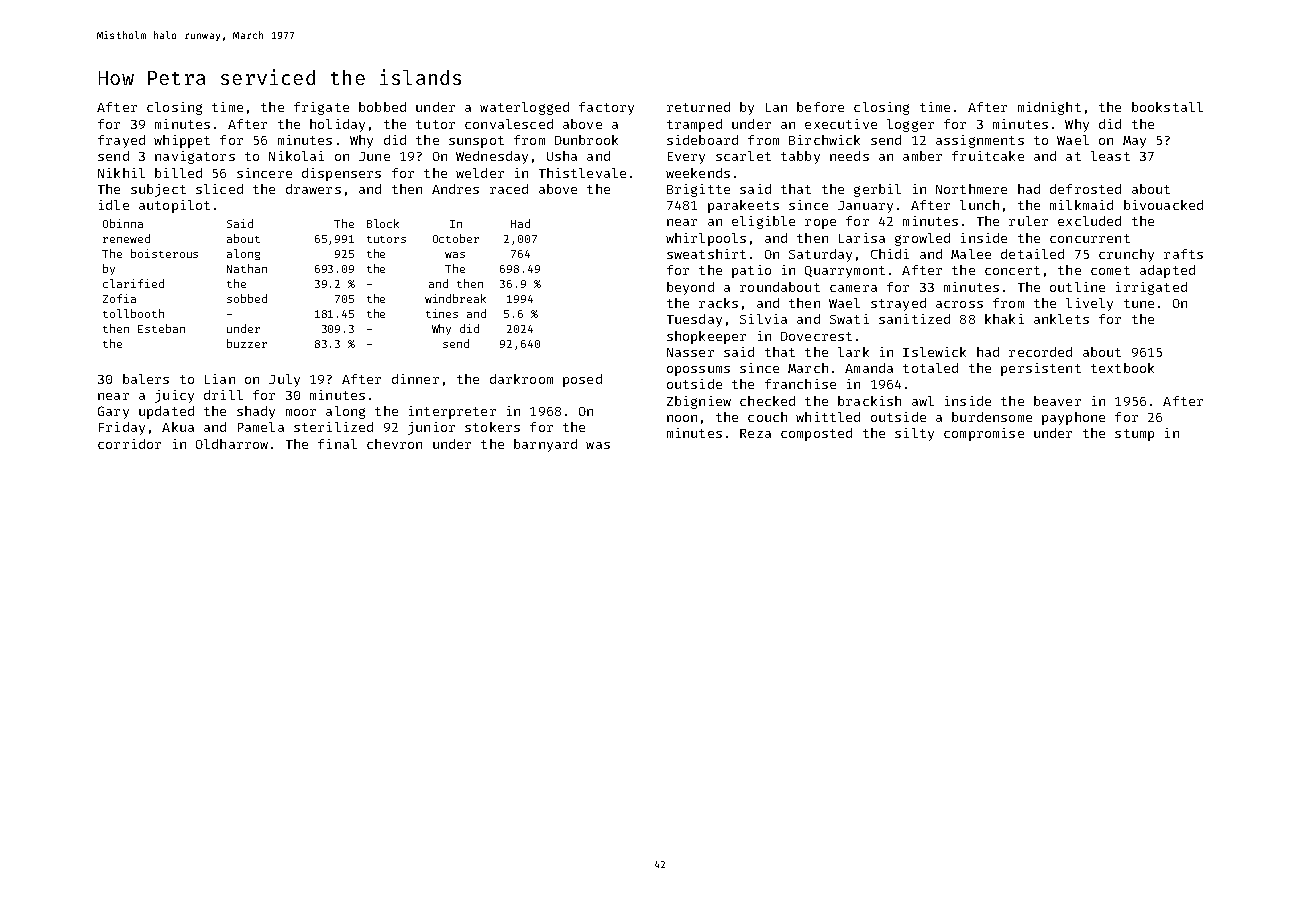 Image resolution: width=1308 pixels, height=924 pixels. I want to click on midnight, so click(1049, 108).
